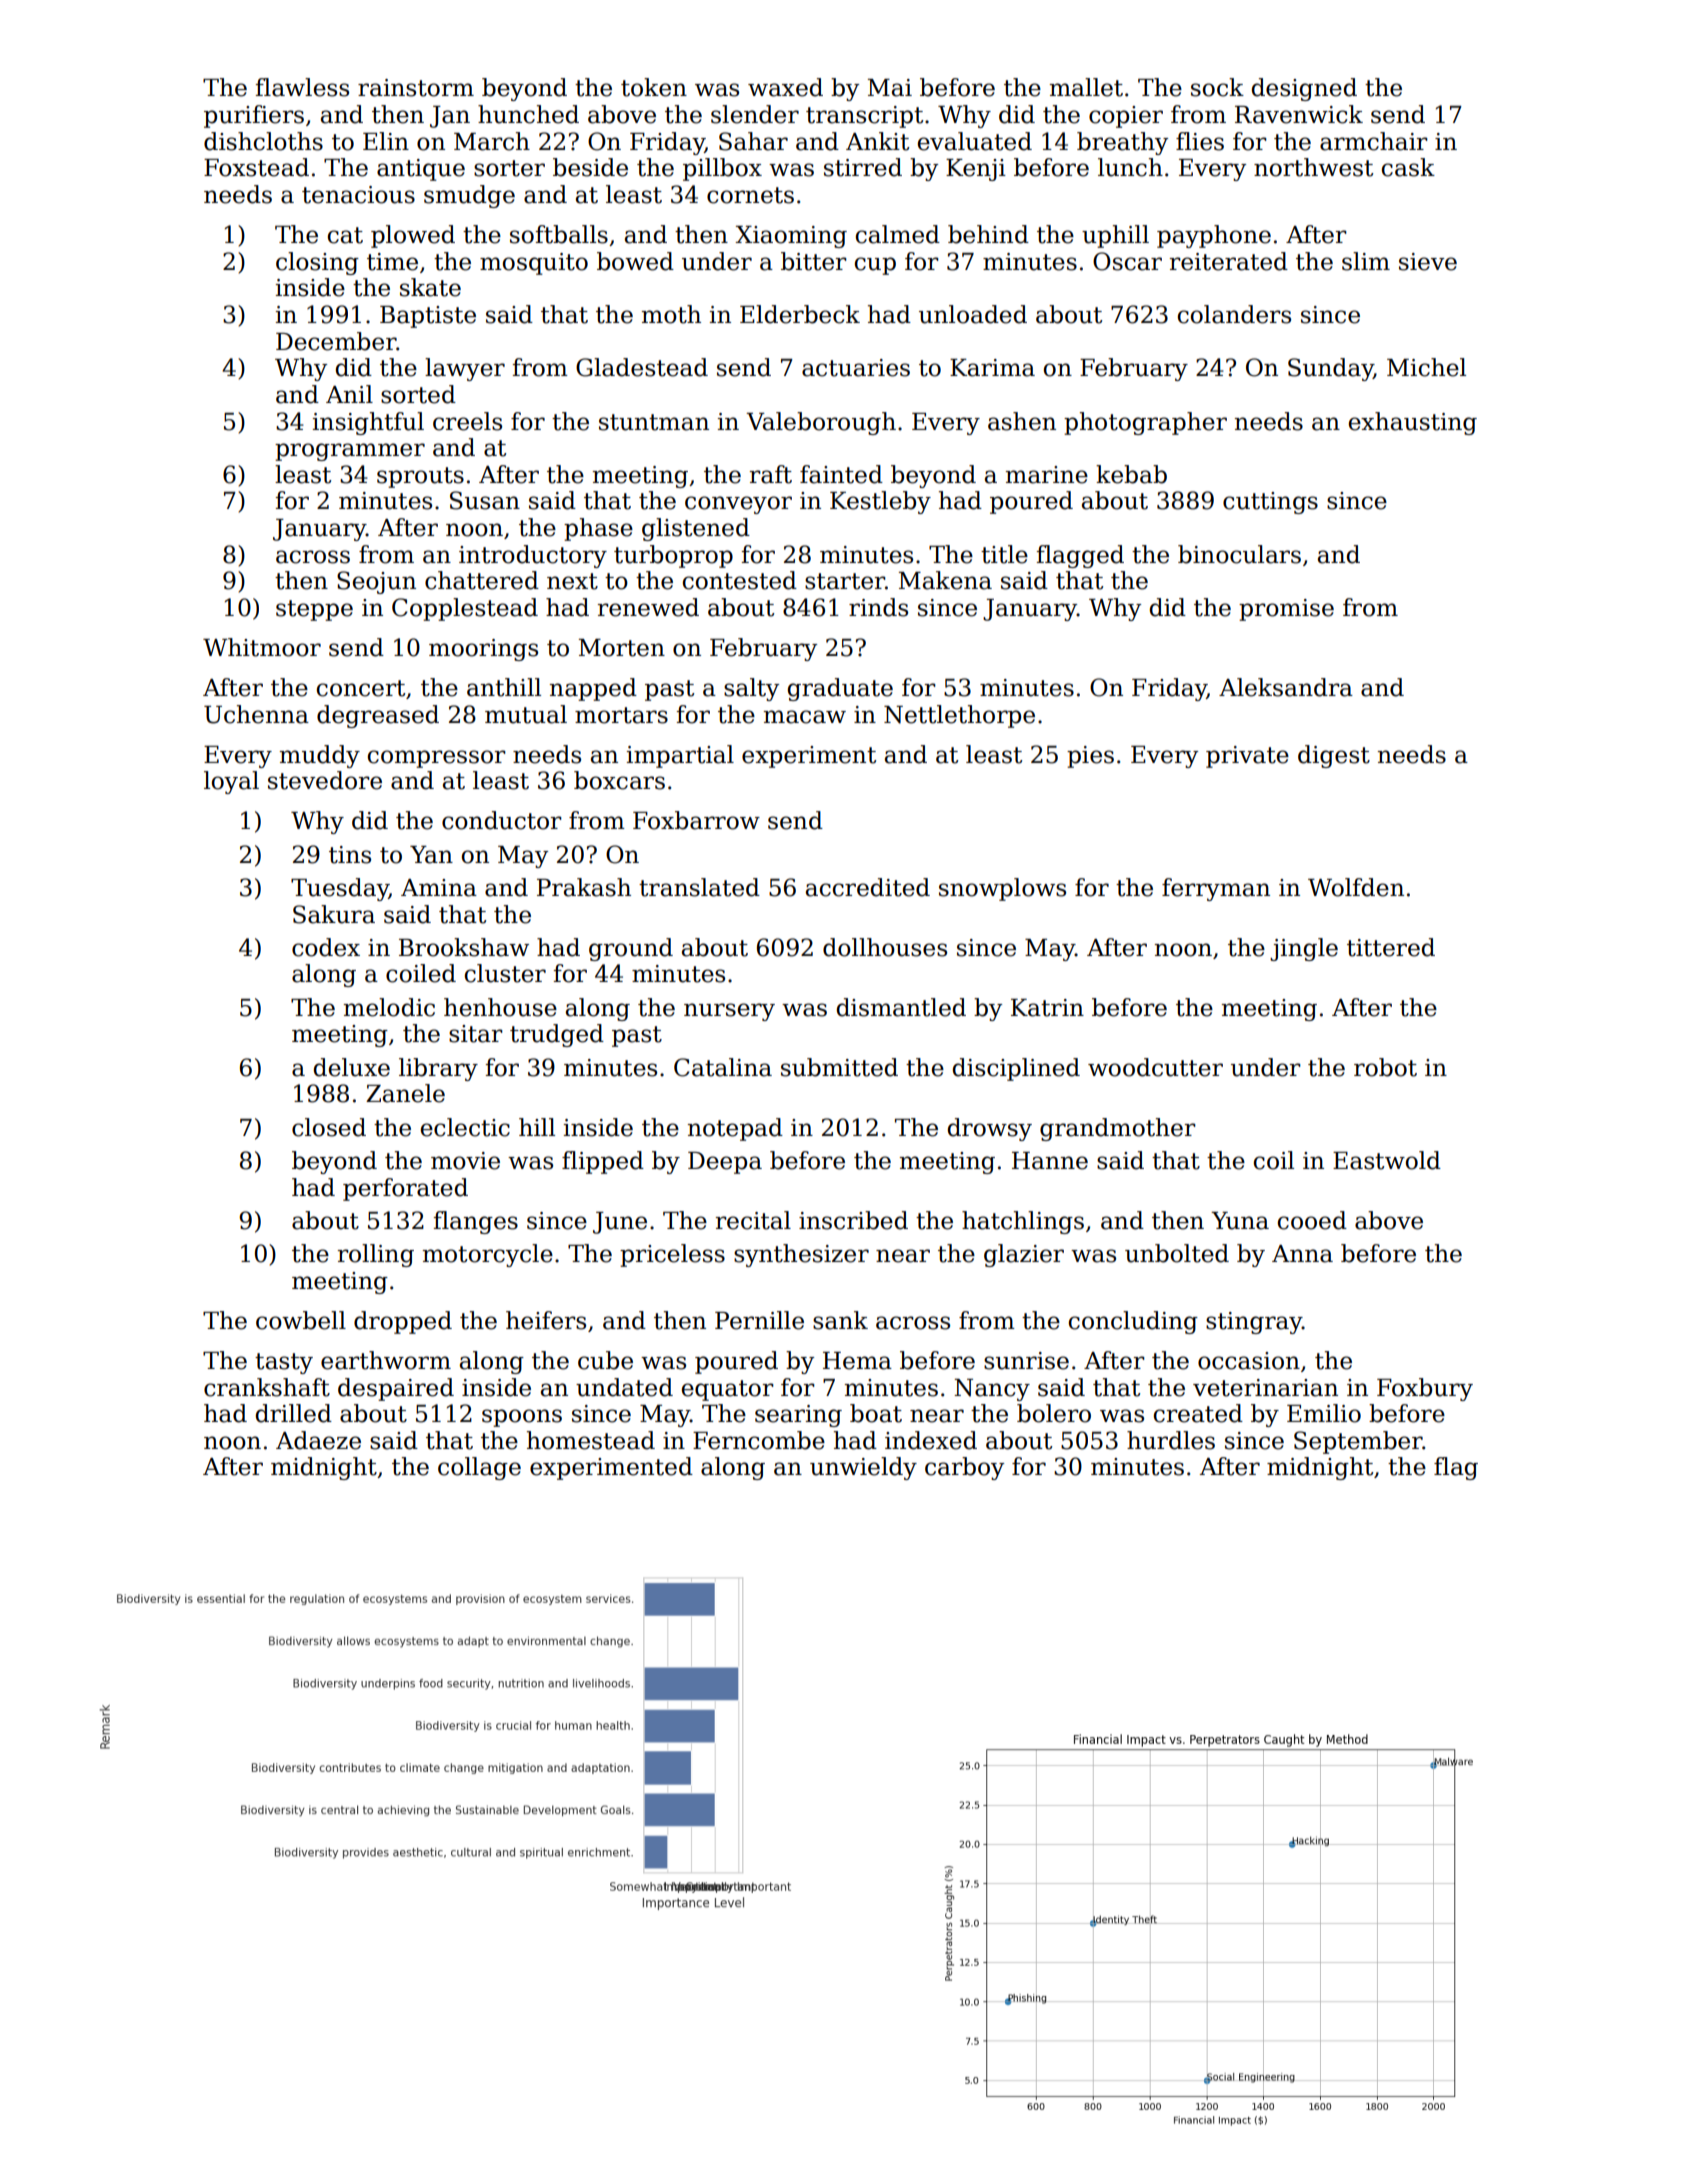  What do you see at coordinates (231, 782) in the document?
I see `loyal` at bounding box center [231, 782].
